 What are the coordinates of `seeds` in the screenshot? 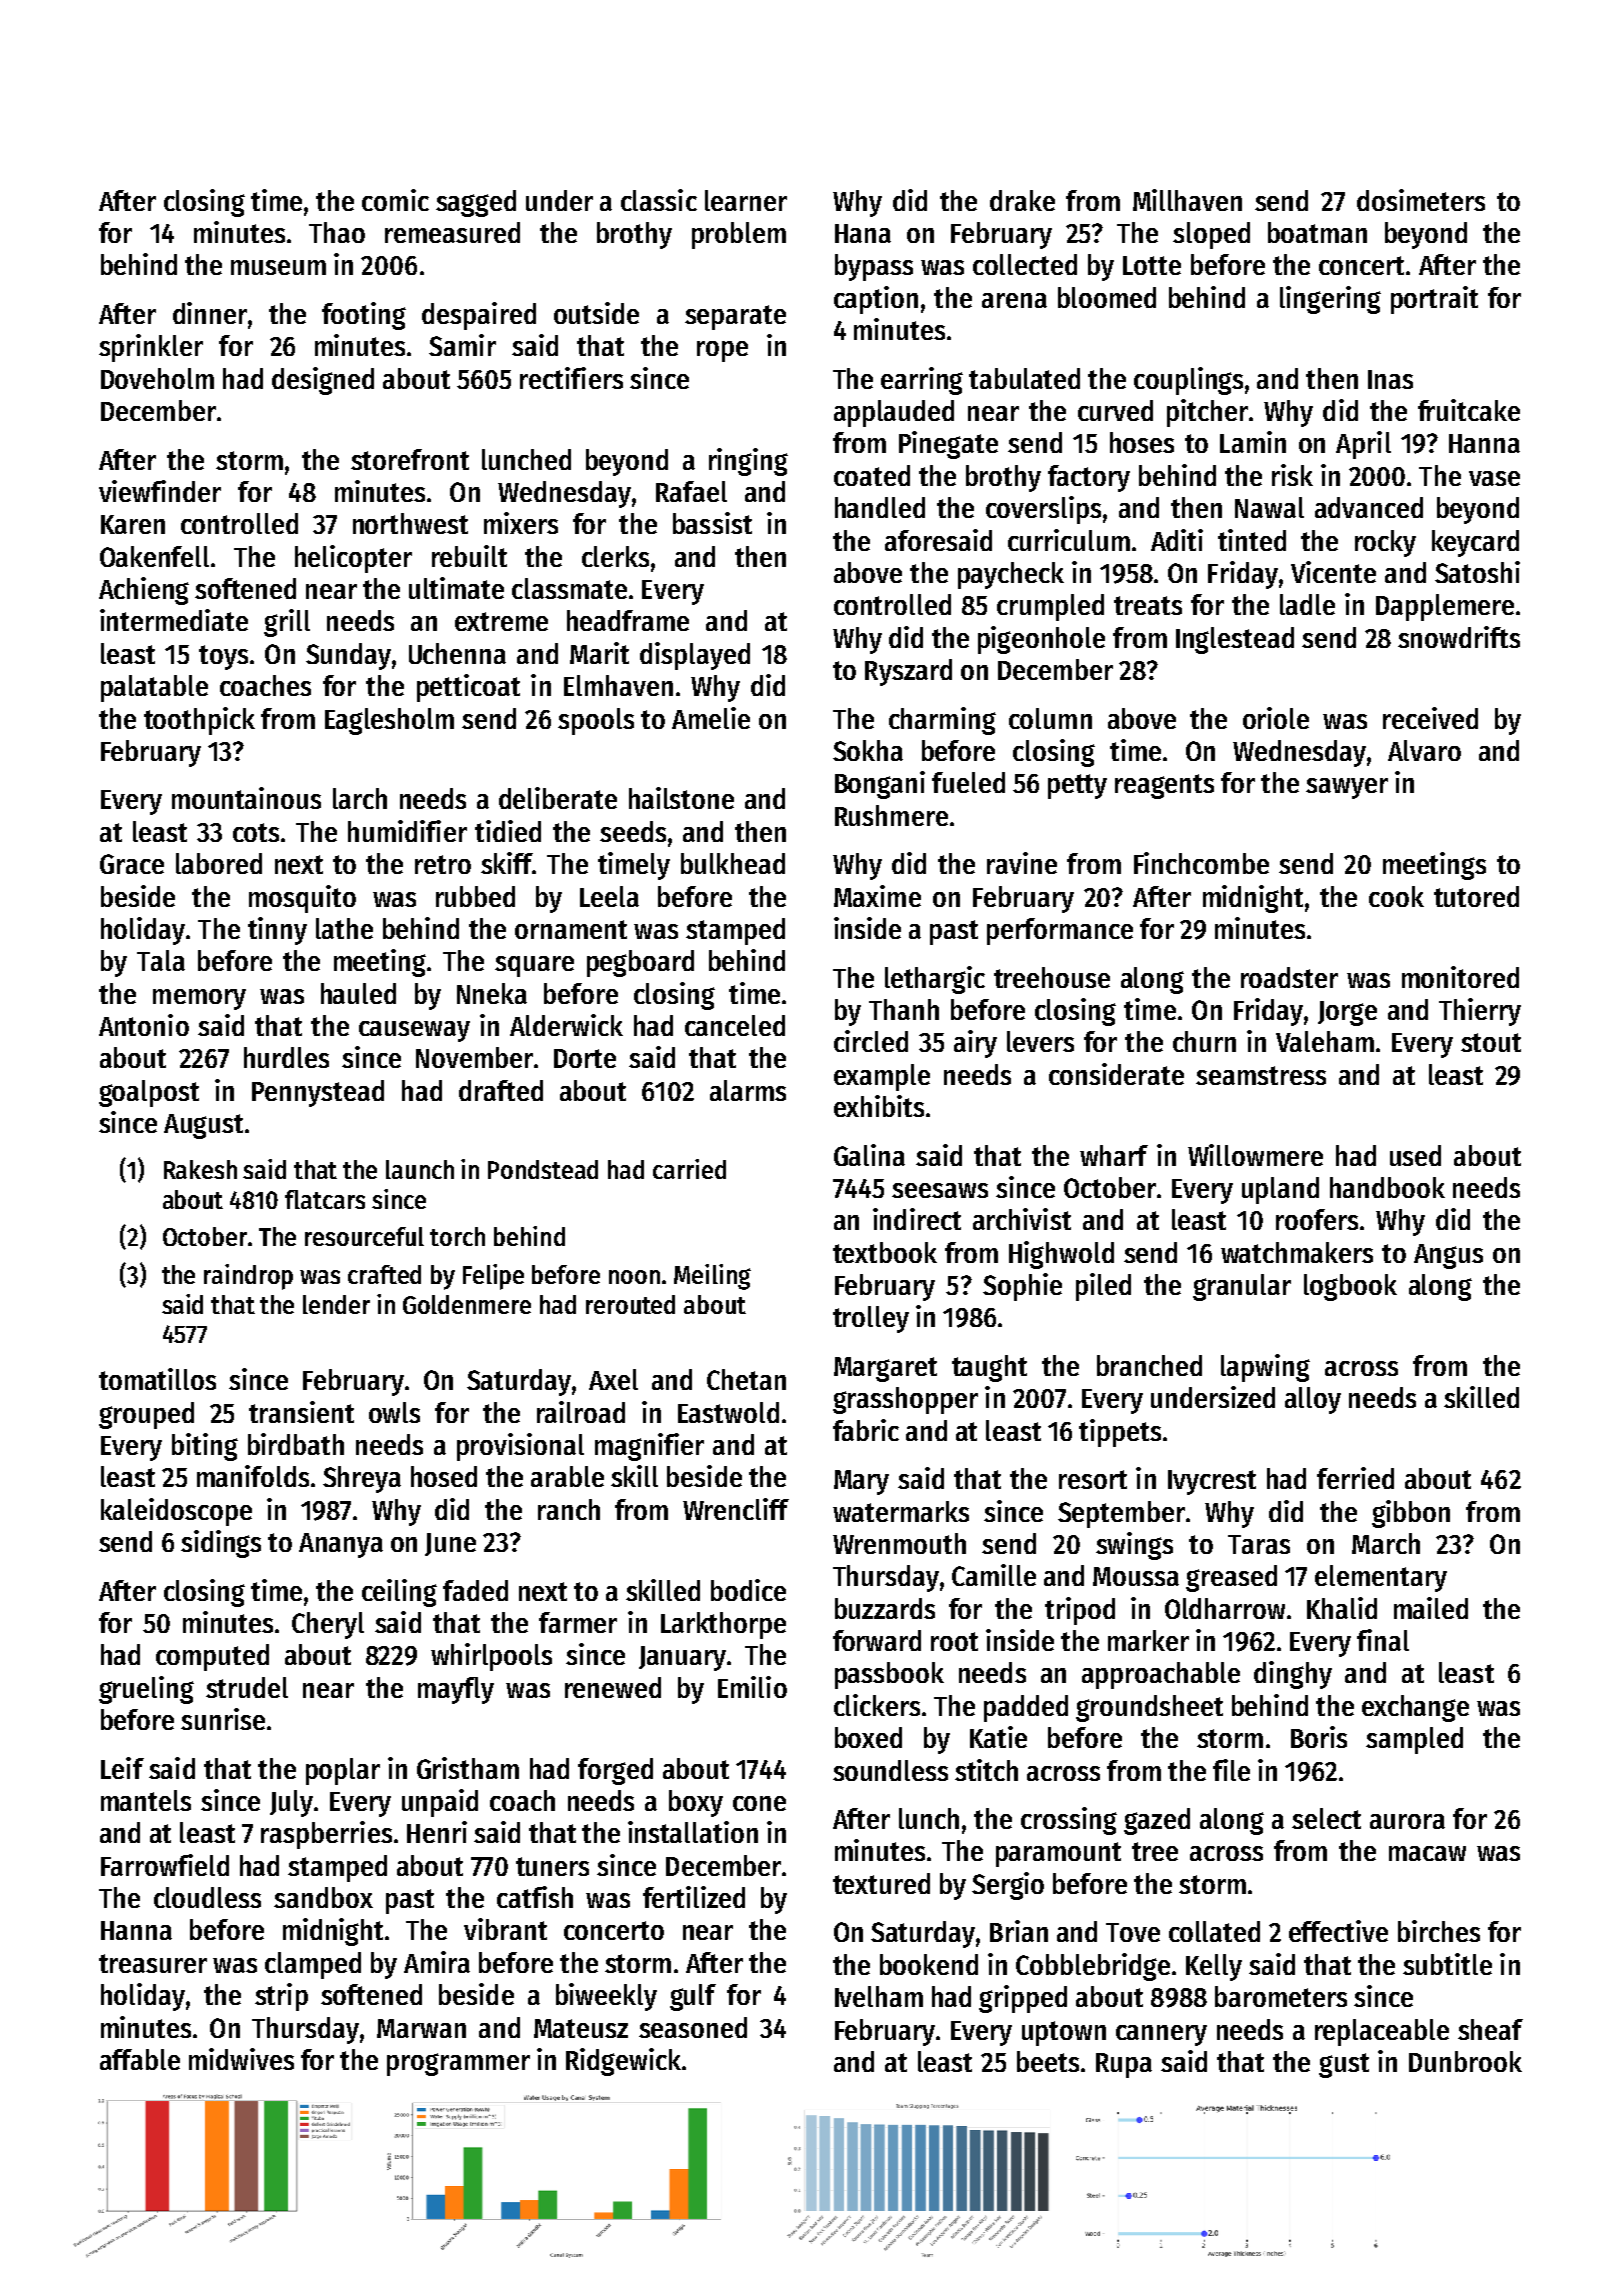 It's located at (633, 831).
